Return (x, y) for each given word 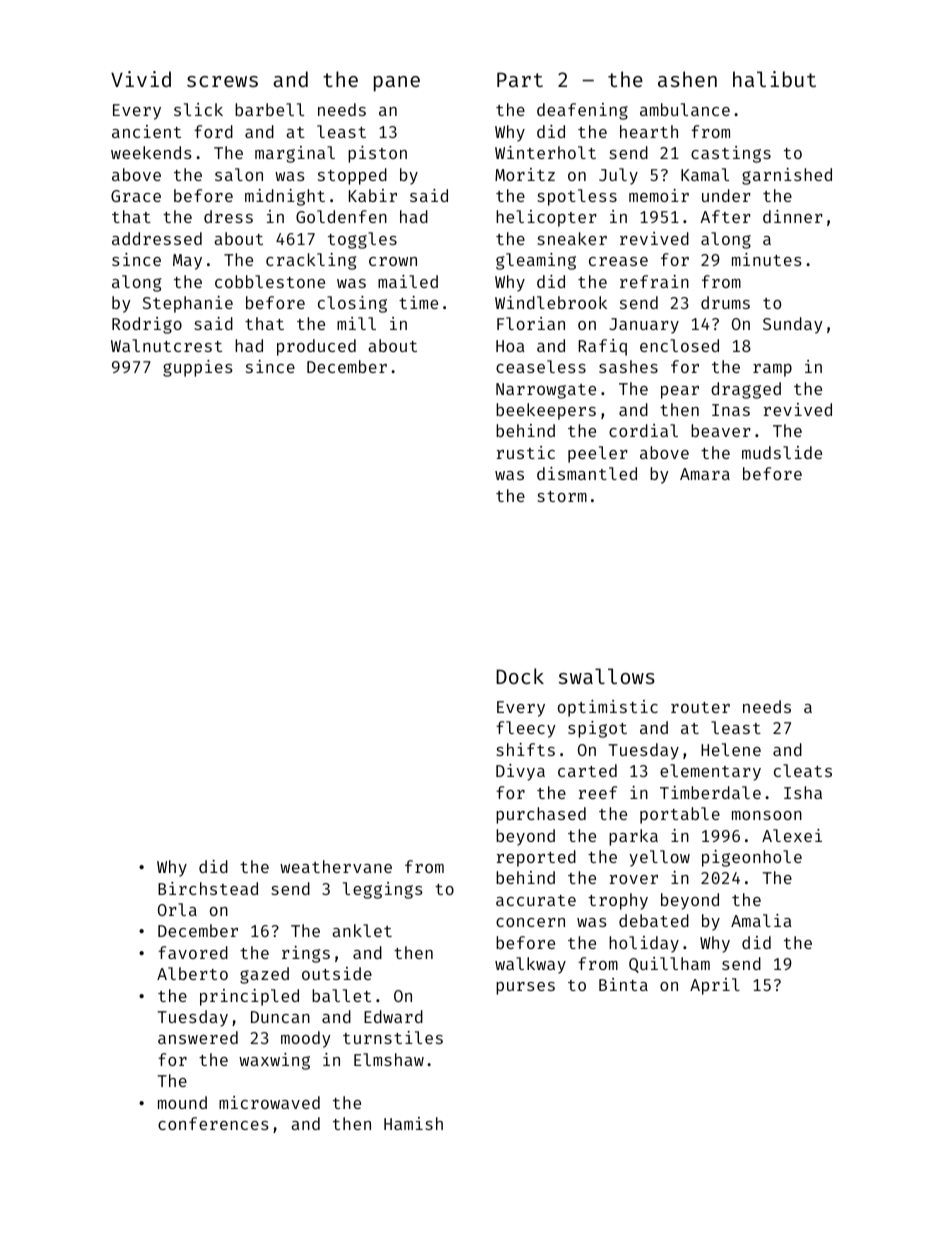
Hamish (413, 1123)
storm (562, 496)
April (715, 986)
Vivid (141, 79)
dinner (793, 216)
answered (198, 1037)
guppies (198, 368)
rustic (526, 452)
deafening (582, 111)
